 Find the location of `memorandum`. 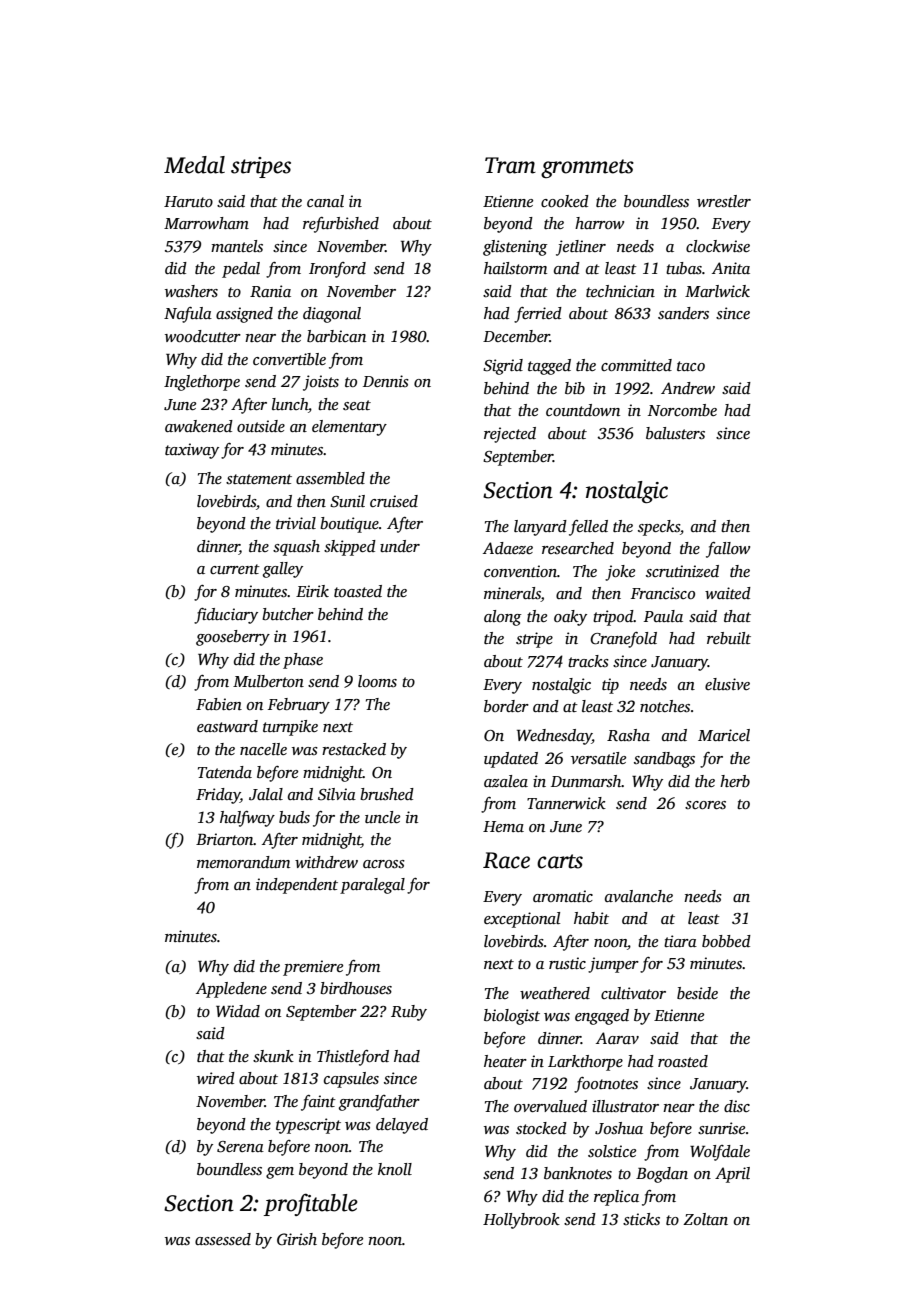

memorandum is located at coordinates (243, 862).
